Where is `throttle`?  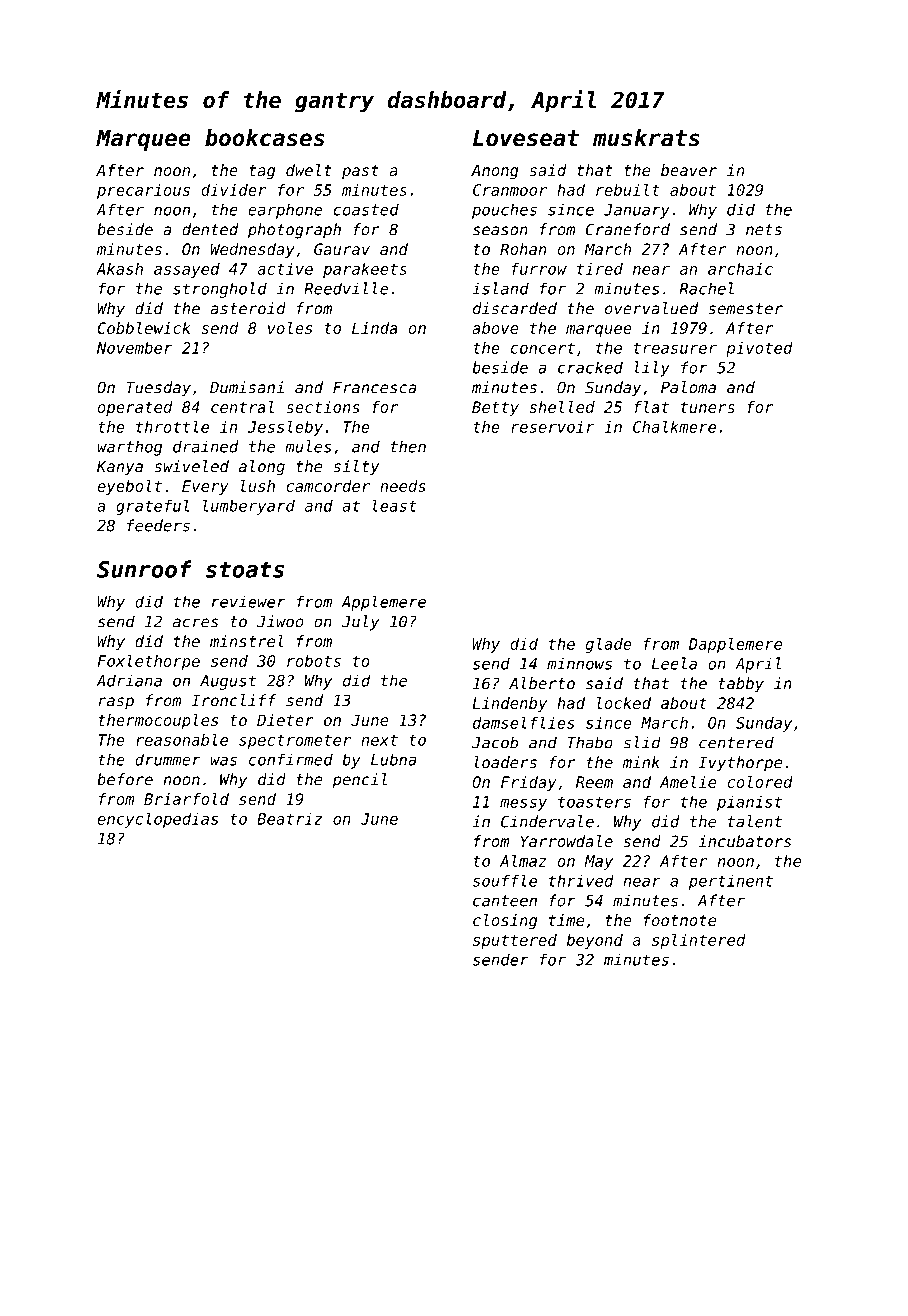 throttle is located at coordinates (172, 426).
